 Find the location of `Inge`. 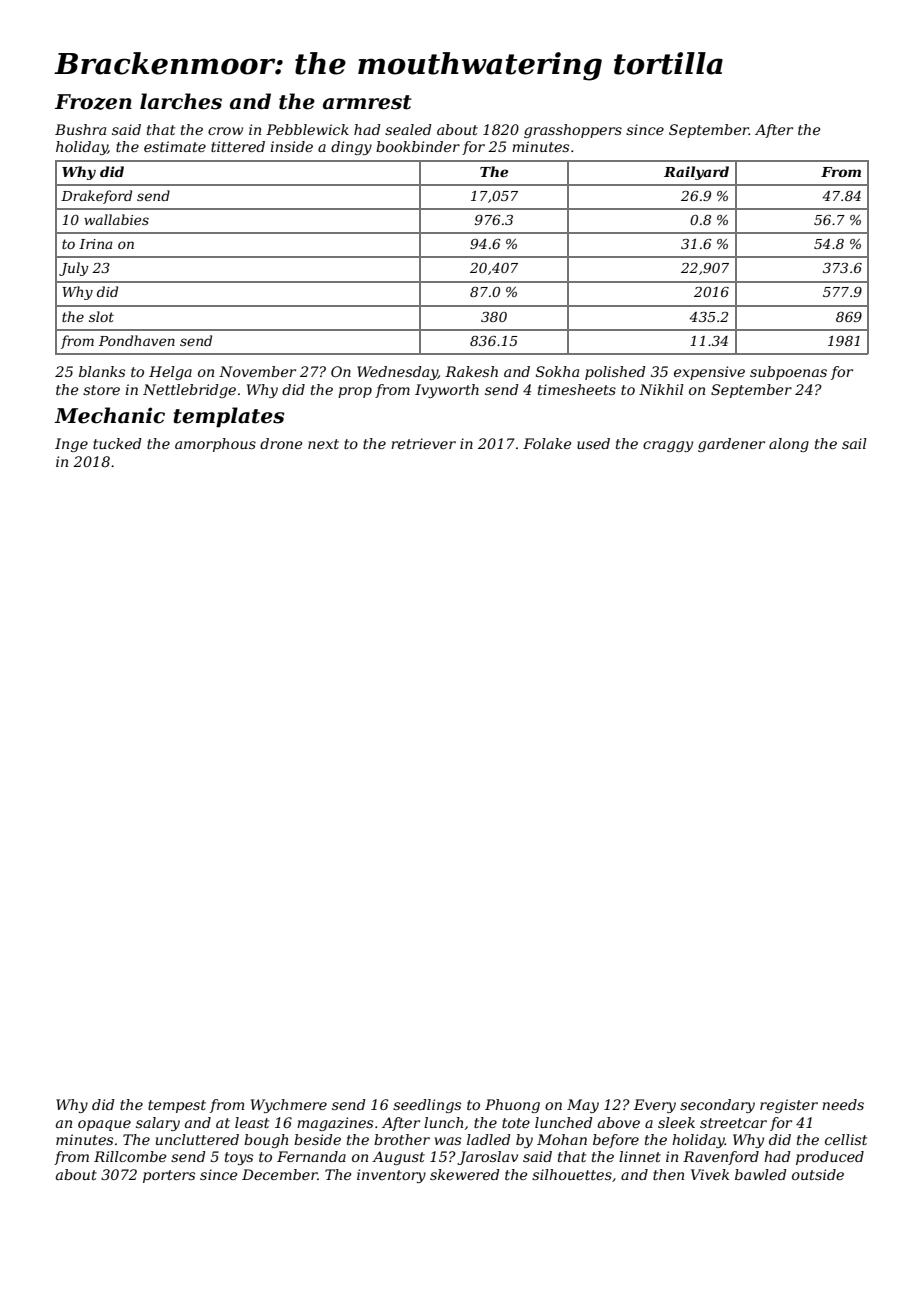

Inge is located at coordinates (71, 445).
